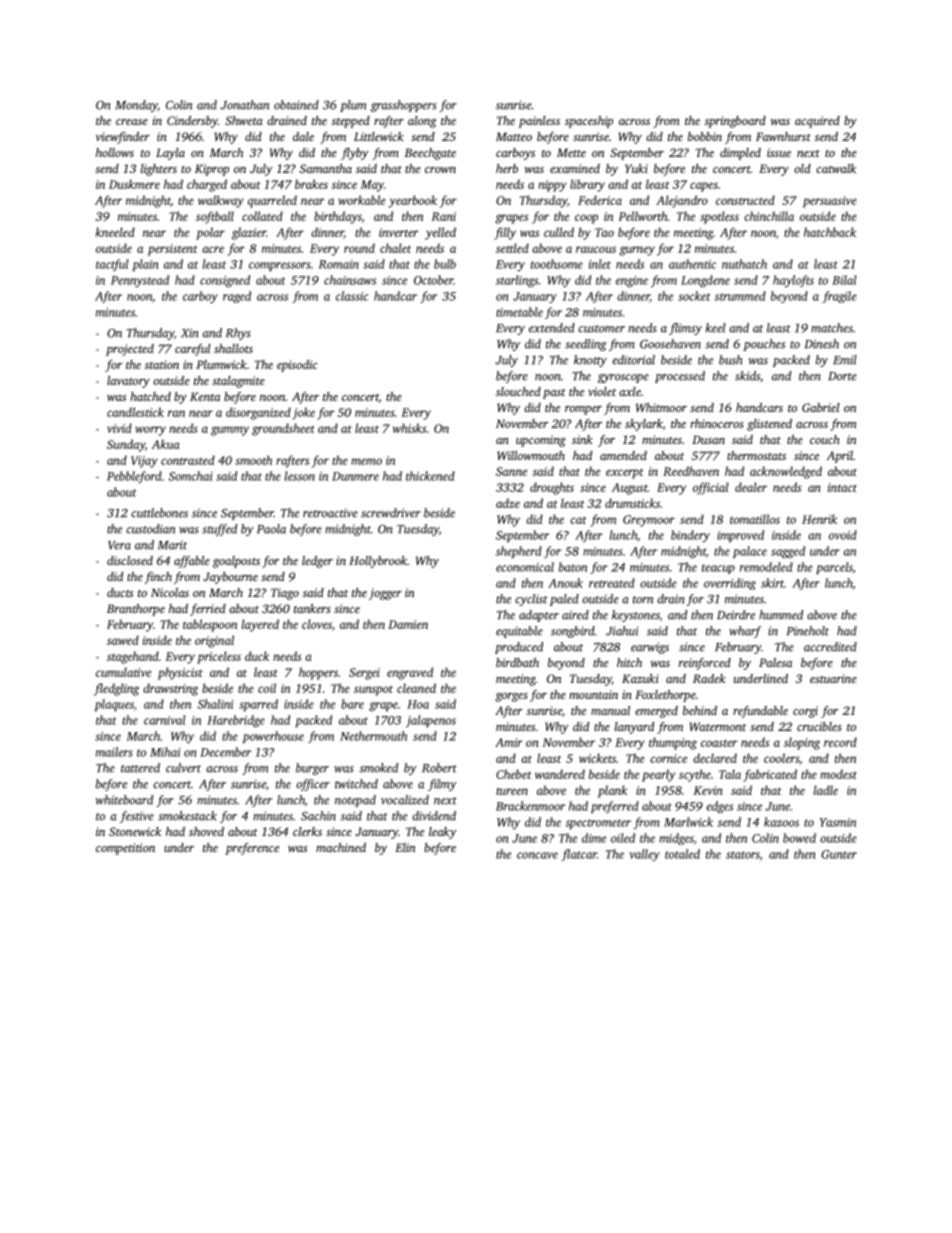 This page has height=1233, width=952. What do you see at coordinates (409, 428) in the page?
I see `whisks` at bounding box center [409, 428].
